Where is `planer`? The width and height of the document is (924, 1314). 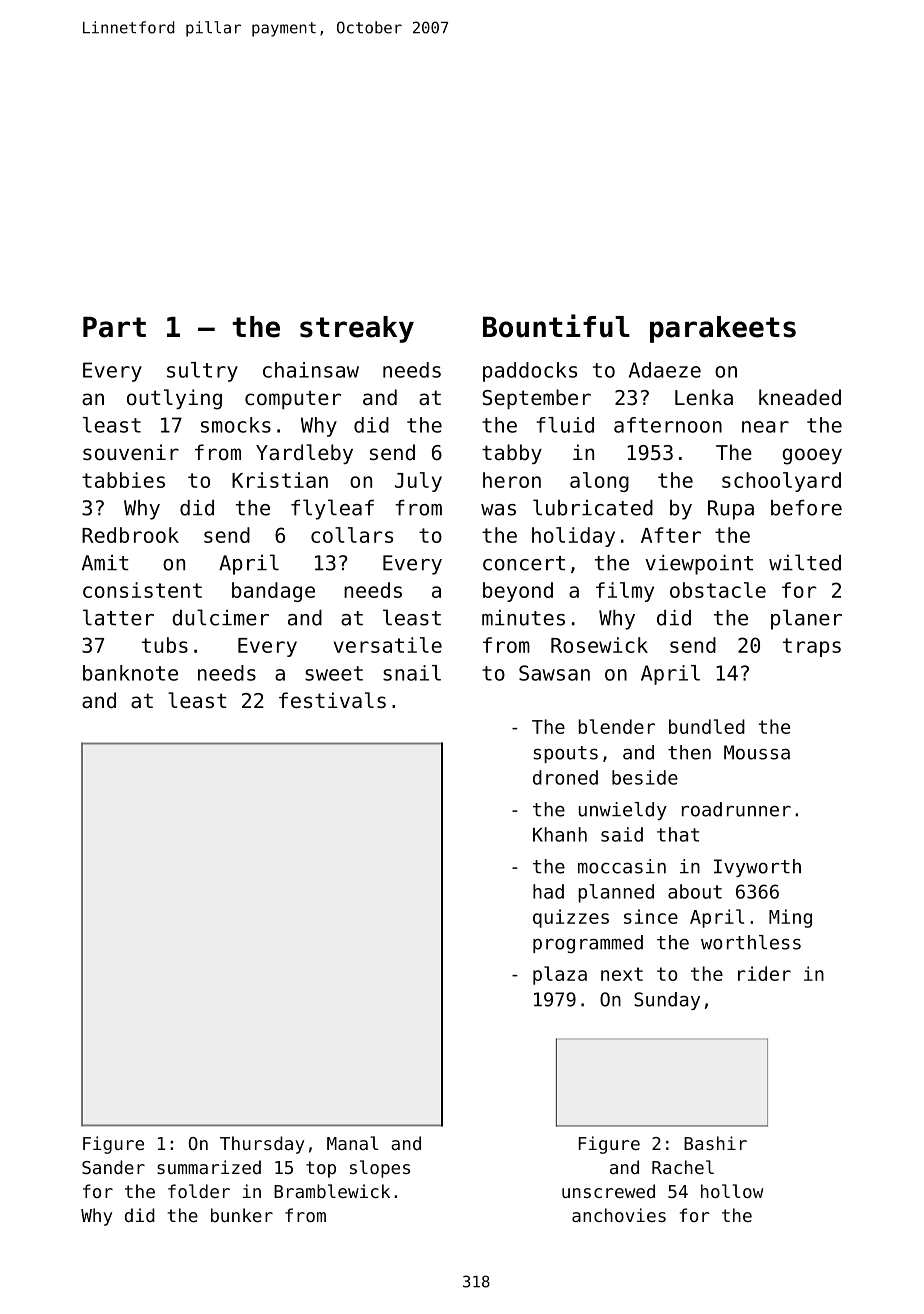
planer is located at coordinates (806, 619).
